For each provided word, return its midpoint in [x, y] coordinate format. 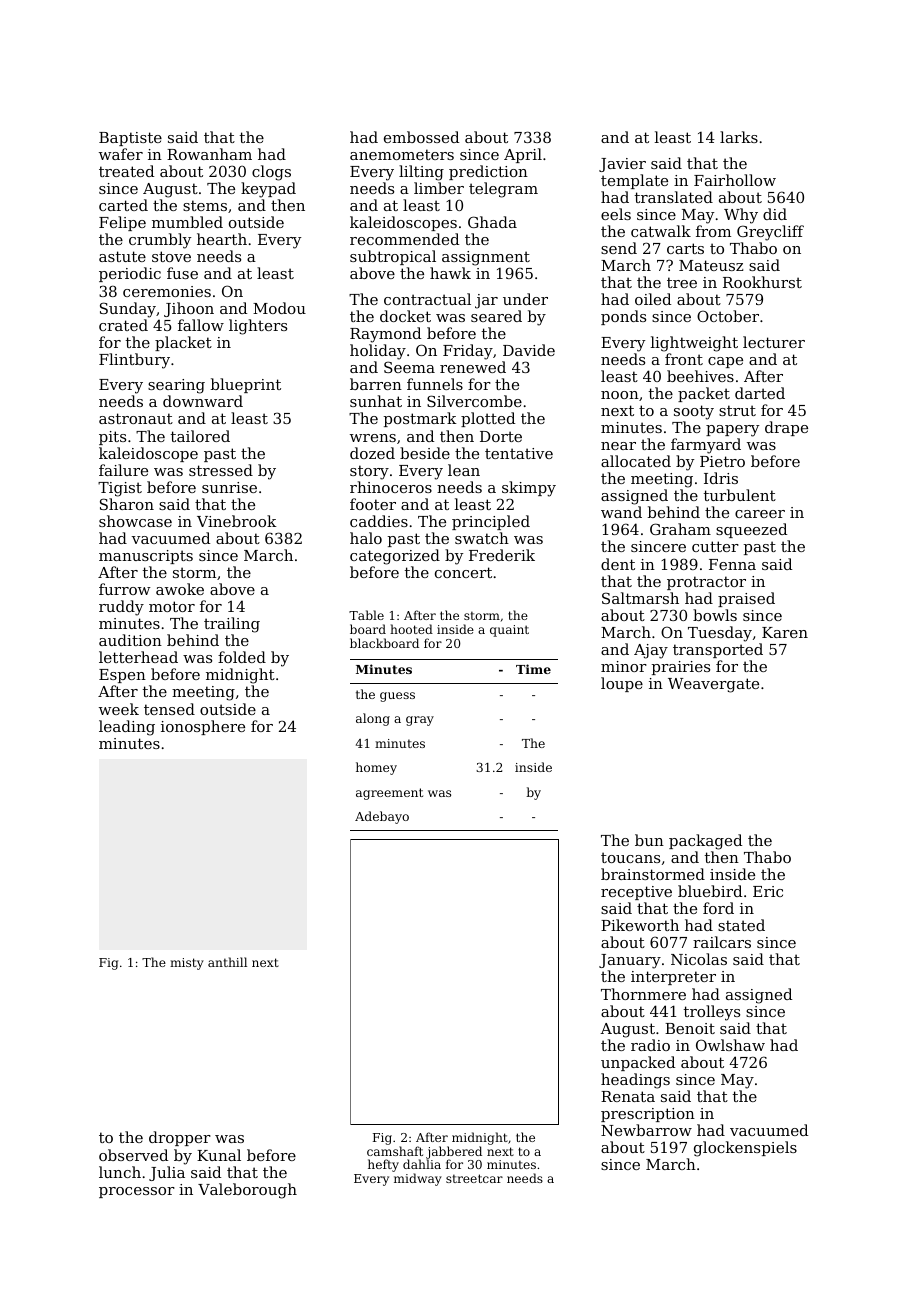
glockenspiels [745, 1149]
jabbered [454, 1153]
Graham [680, 529]
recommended [404, 239]
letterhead [138, 657]
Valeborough [247, 1191]
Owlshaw [730, 1045]
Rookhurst [762, 282]
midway [418, 1179]
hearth [222, 239]
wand [621, 512]
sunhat [376, 401]
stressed [221, 470]
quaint [509, 631]
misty [187, 964]
